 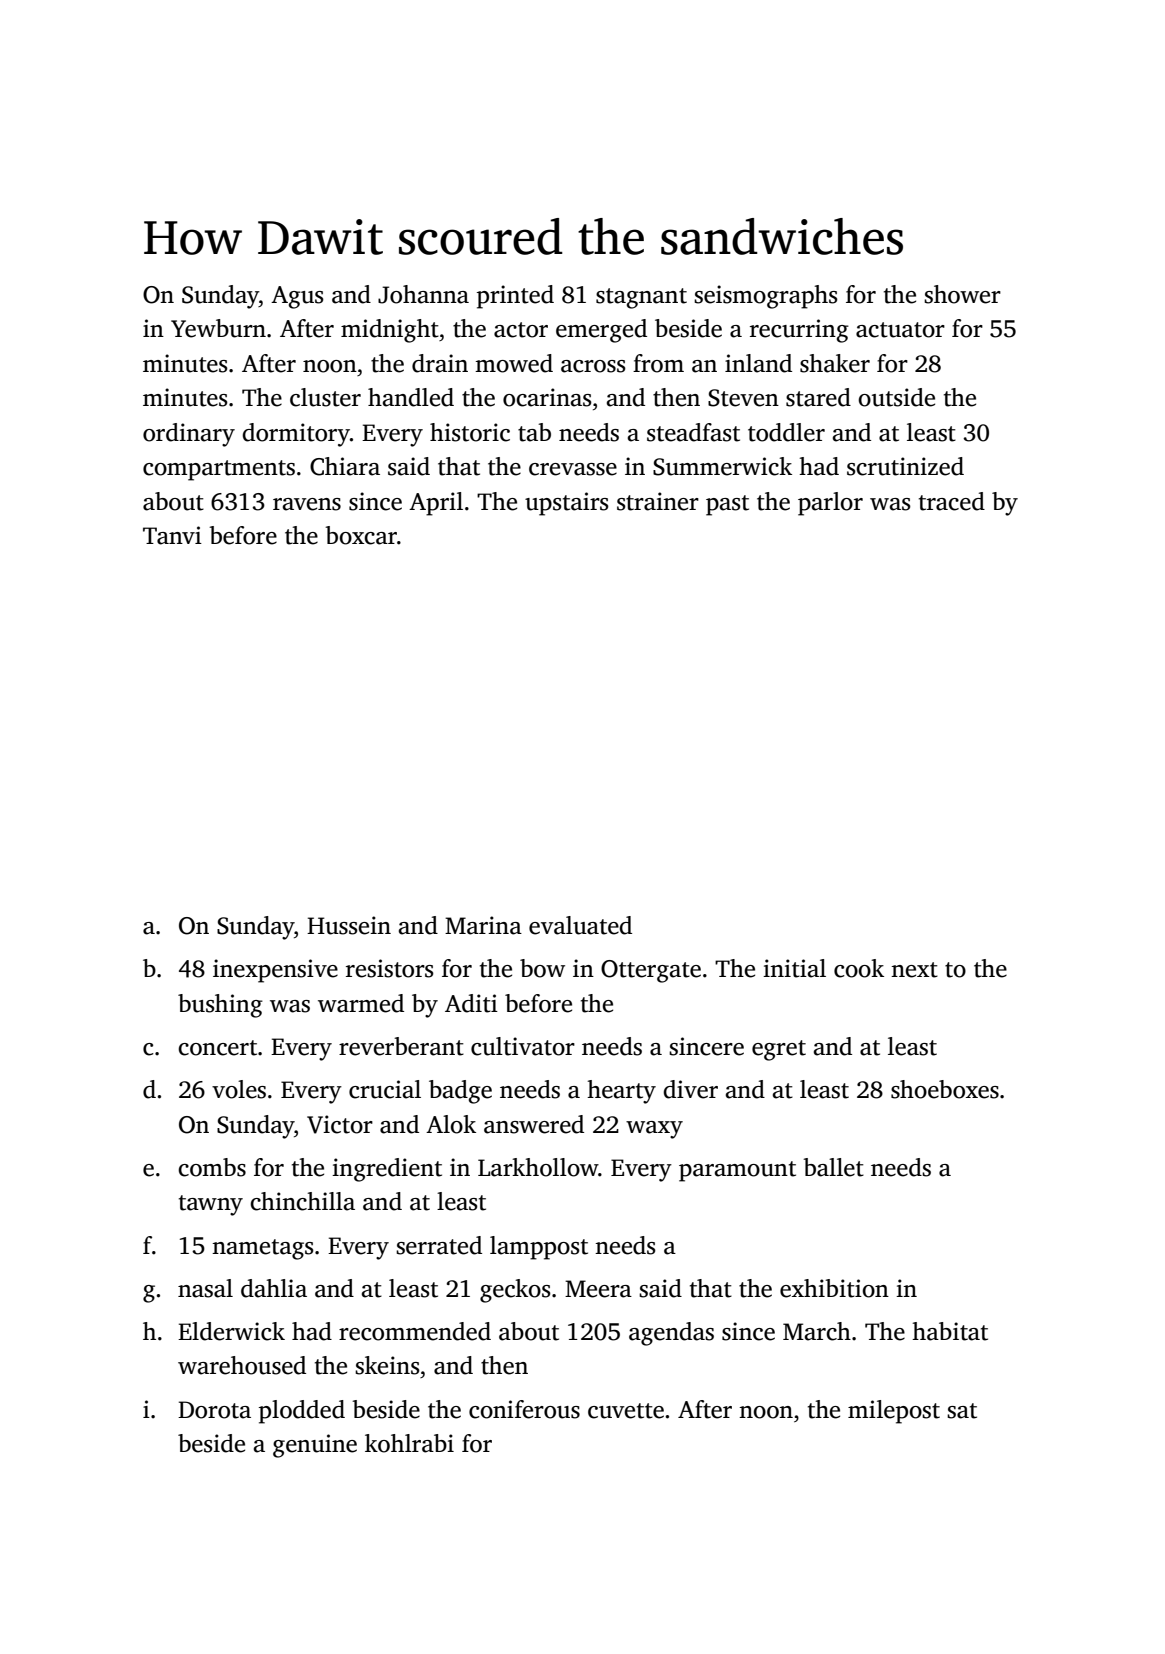 What do you see at coordinates (315, 1446) in the document?
I see `genuine` at bounding box center [315, 1446].
